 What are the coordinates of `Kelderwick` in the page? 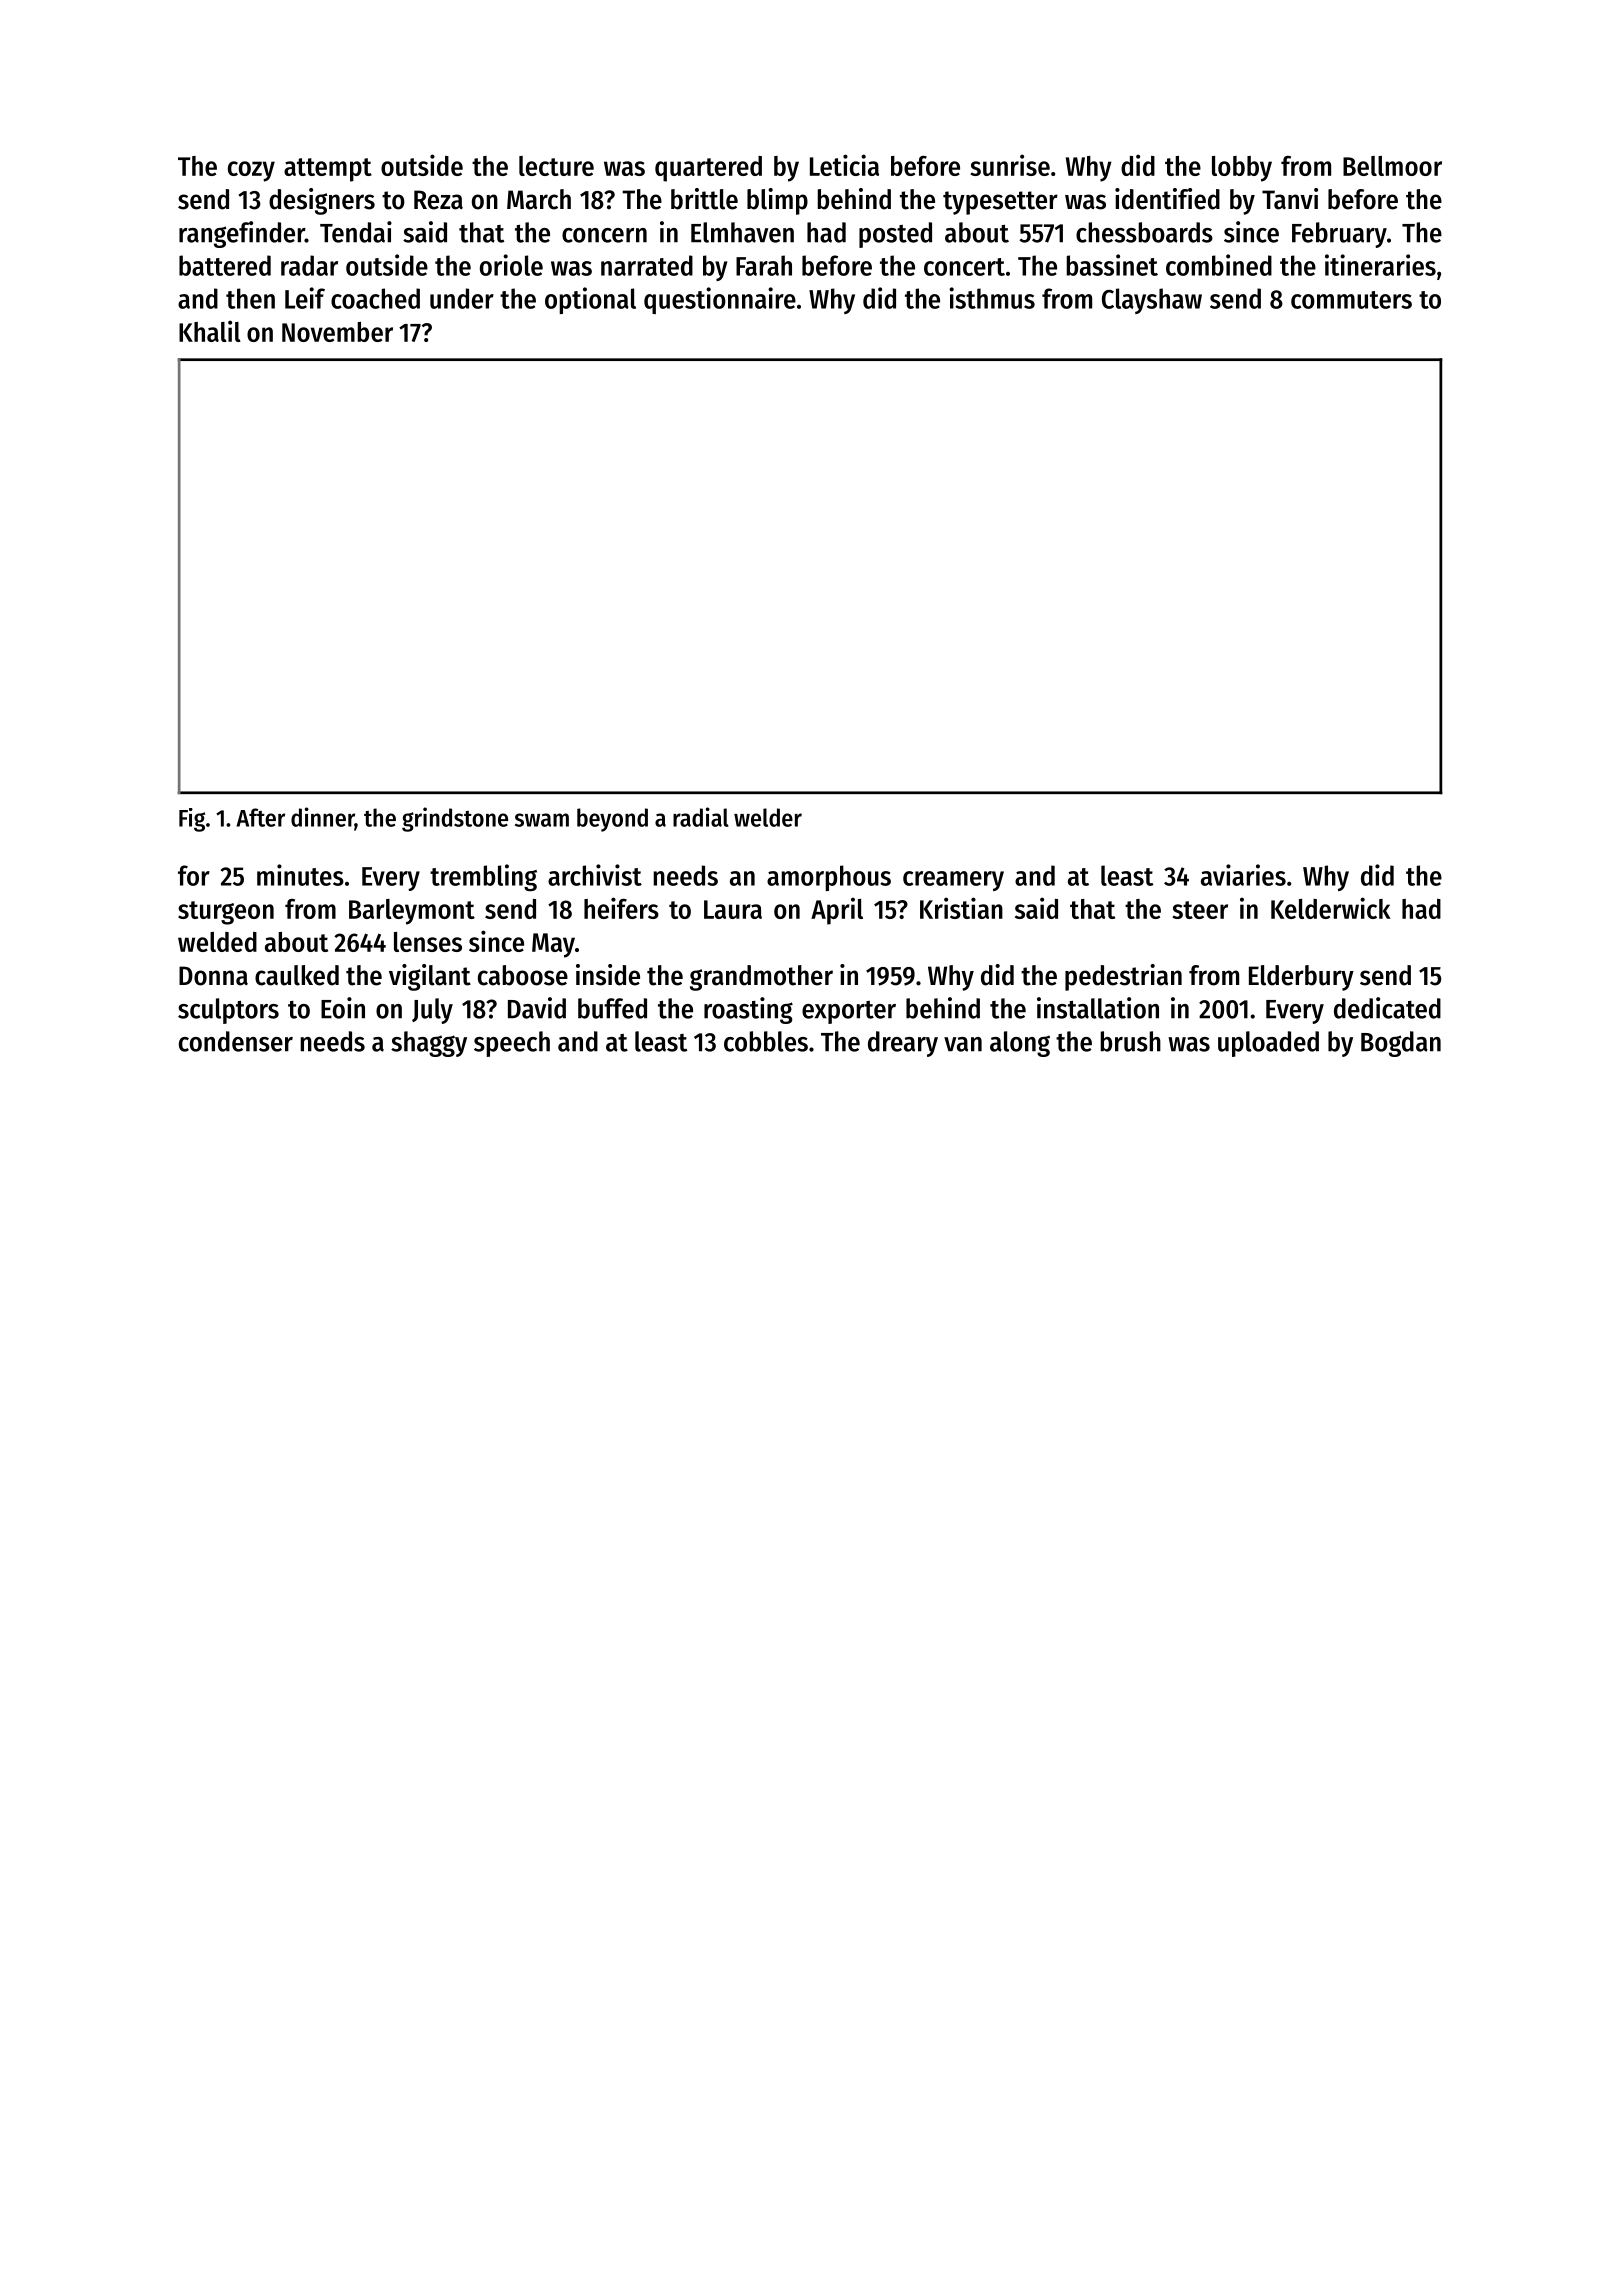 It's located at (1331, 908).
